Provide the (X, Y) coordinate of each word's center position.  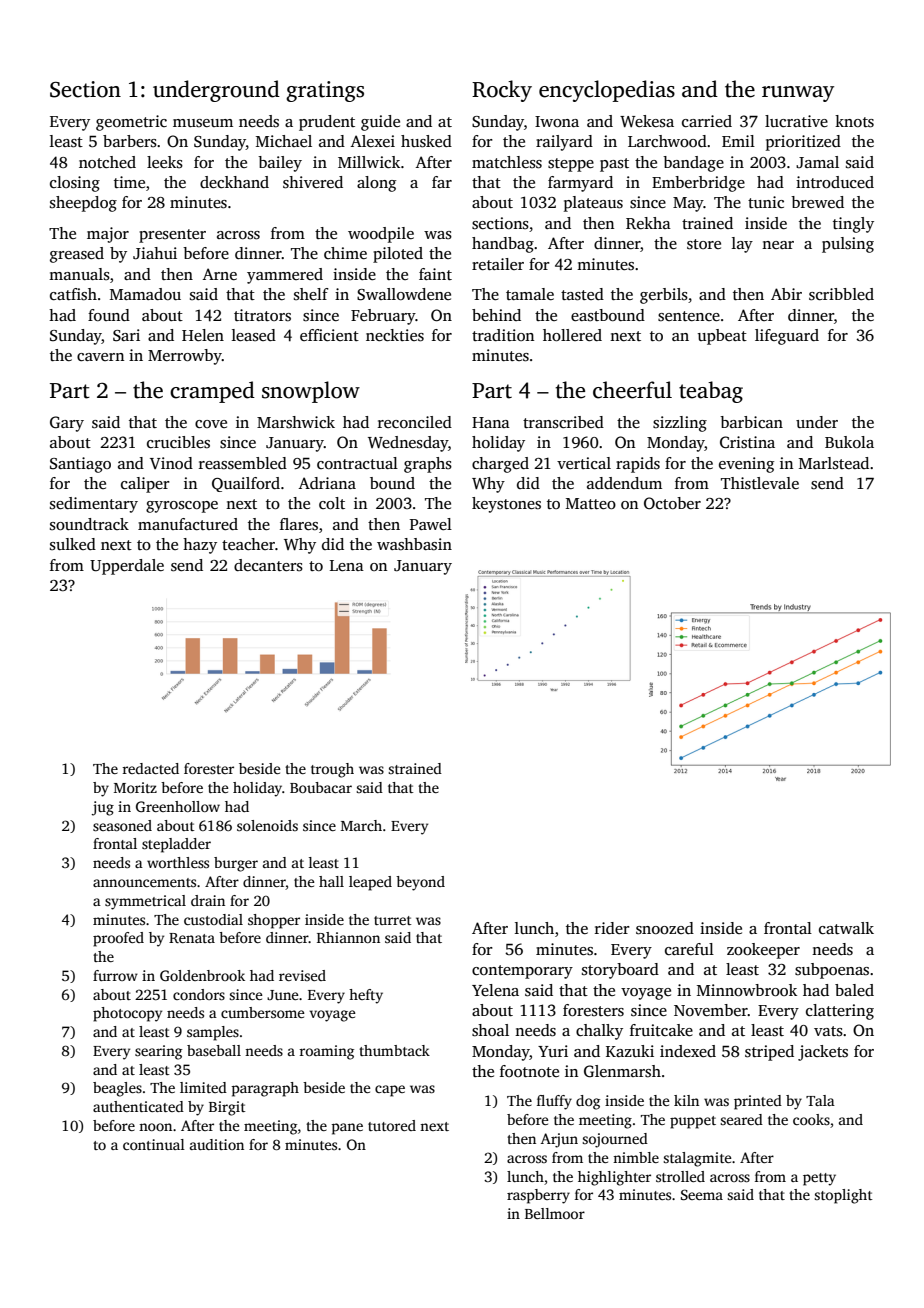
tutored (392, 1125)
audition (217, 1144)
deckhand (234, 182)
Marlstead (834, 463)
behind (496, 315)
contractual (357, 463)
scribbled (841, 294)
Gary (67, 424)
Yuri (553, 1051)
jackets (823, 1053)
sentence (689, 316)
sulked (73, 544)
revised (302, 975)
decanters (268, 565)
